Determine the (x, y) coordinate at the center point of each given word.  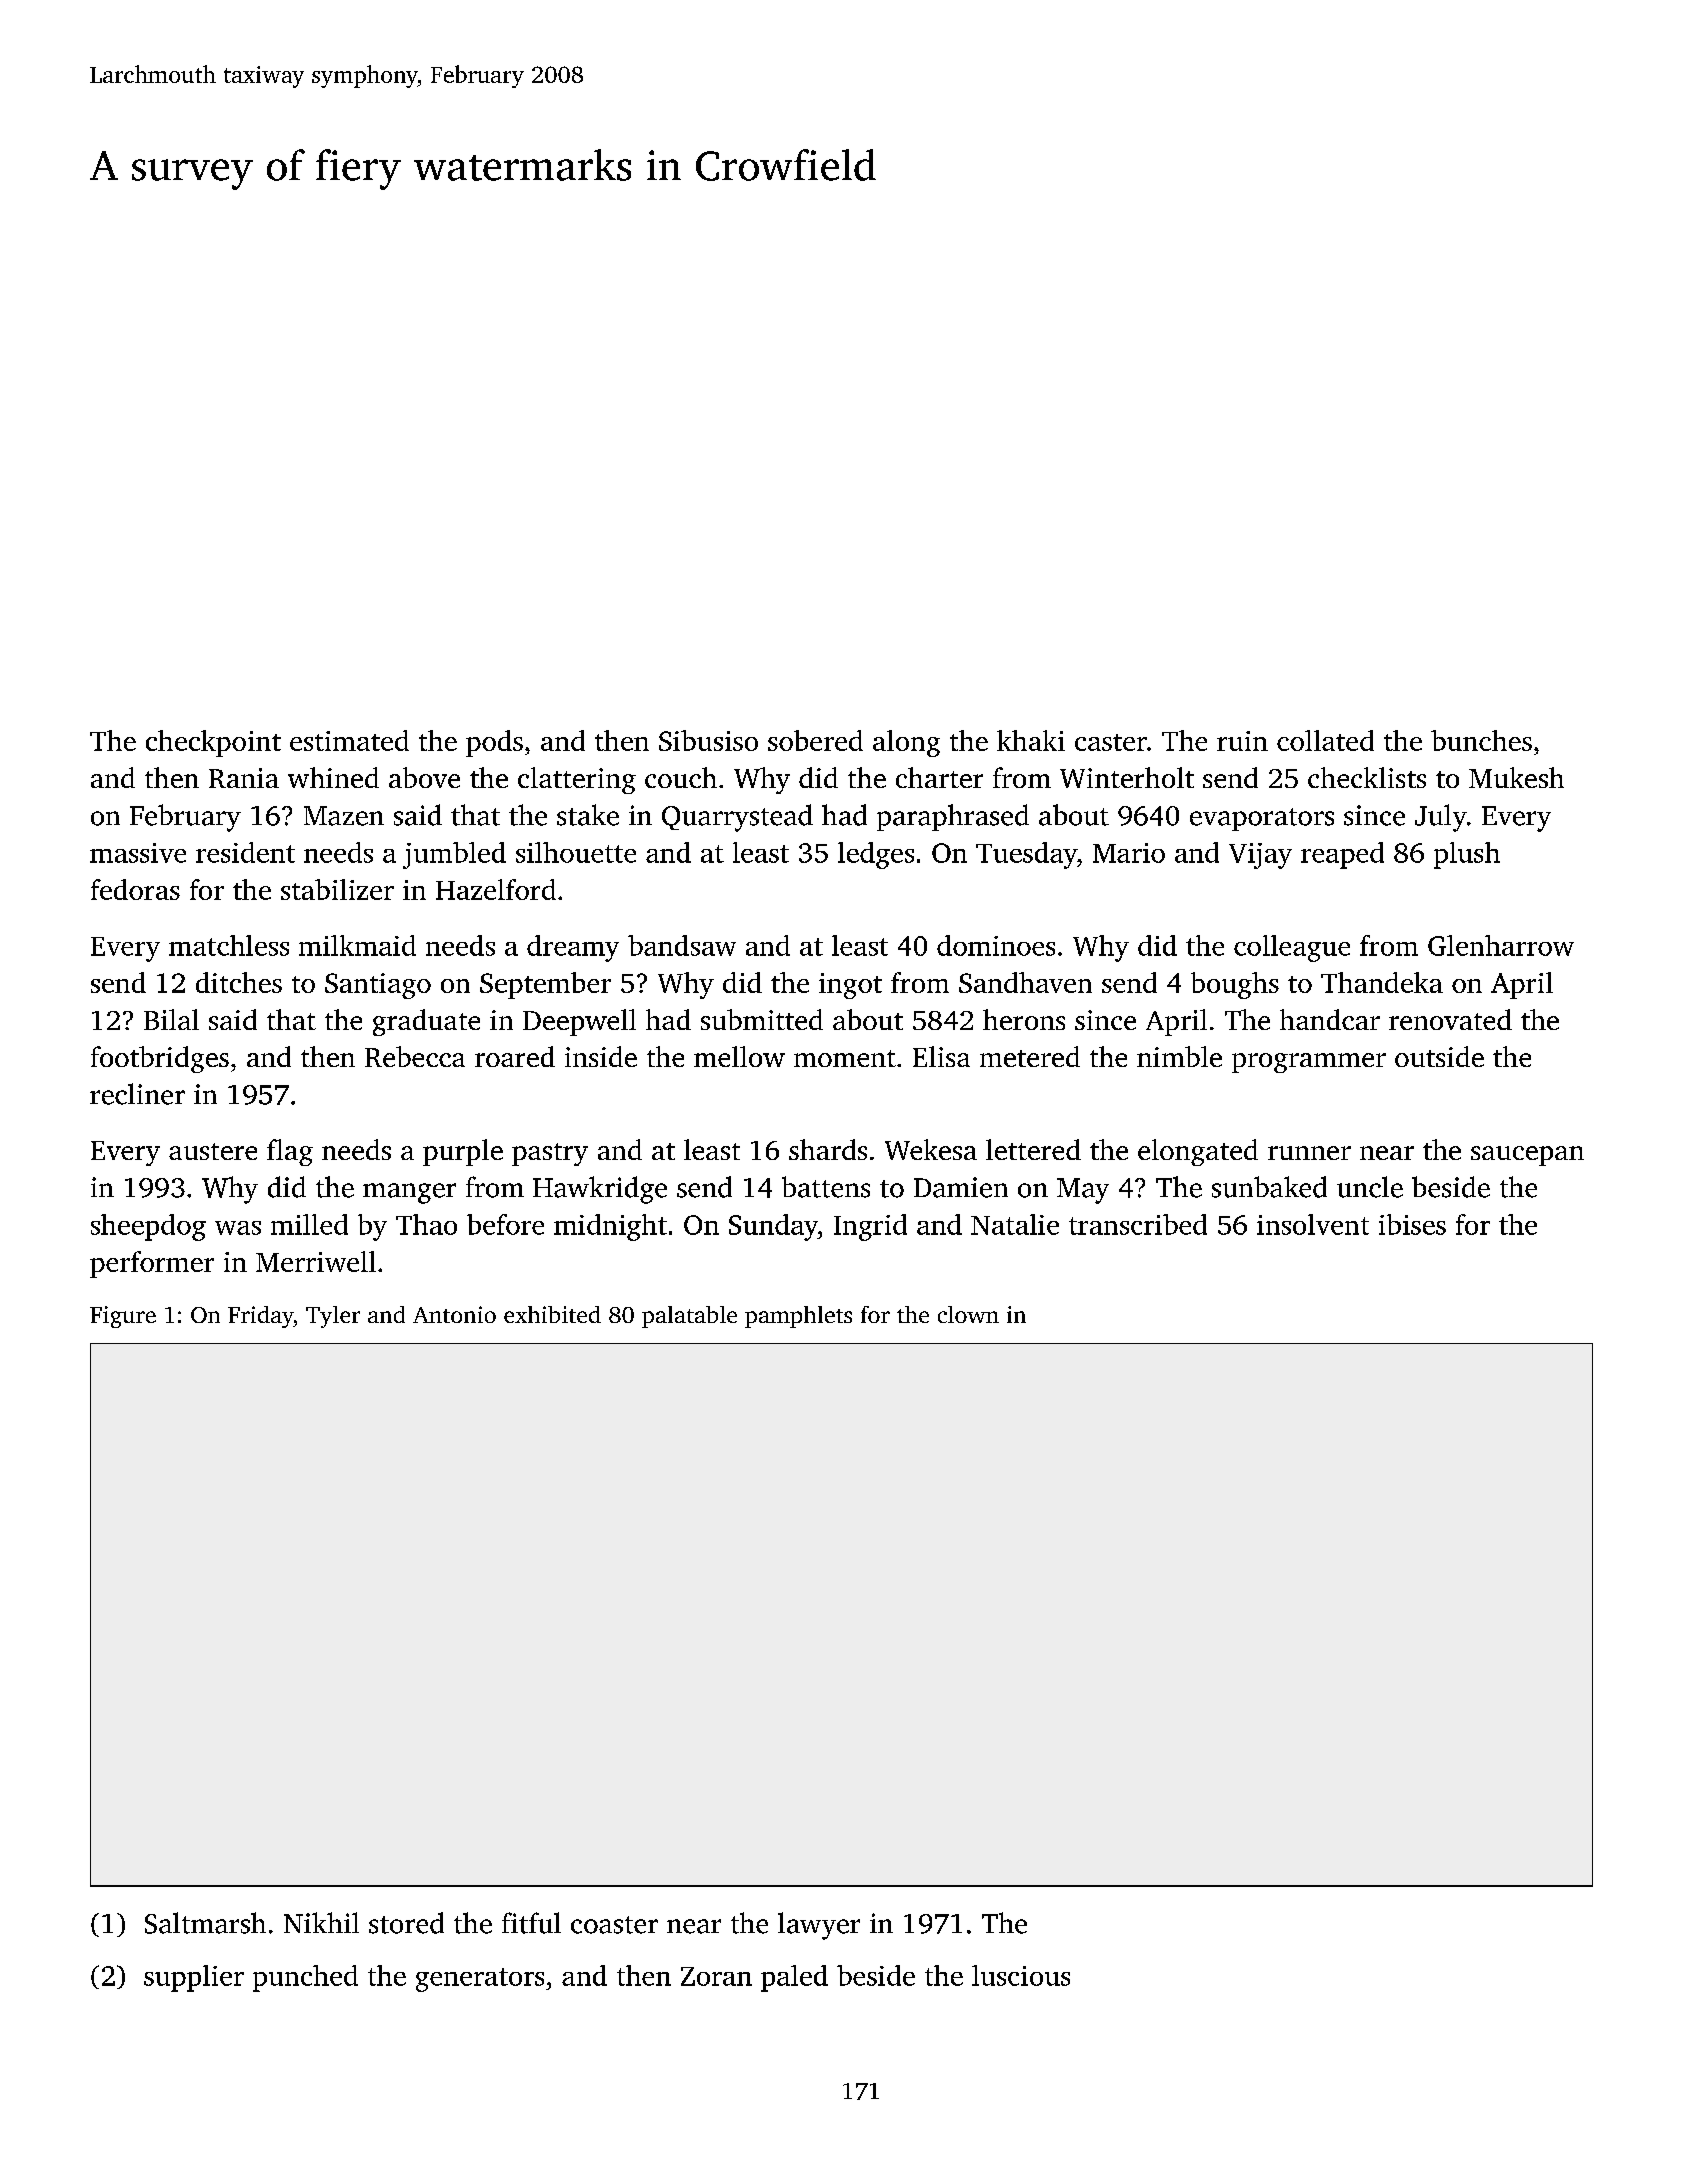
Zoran (716, 1976)
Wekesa (931, 1149)
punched (305, 1978)
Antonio (454, 1314)
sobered (815, 740)
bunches (1481, 740)
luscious (1021, 1975)
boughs (1235, 985)
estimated (349, 740)
